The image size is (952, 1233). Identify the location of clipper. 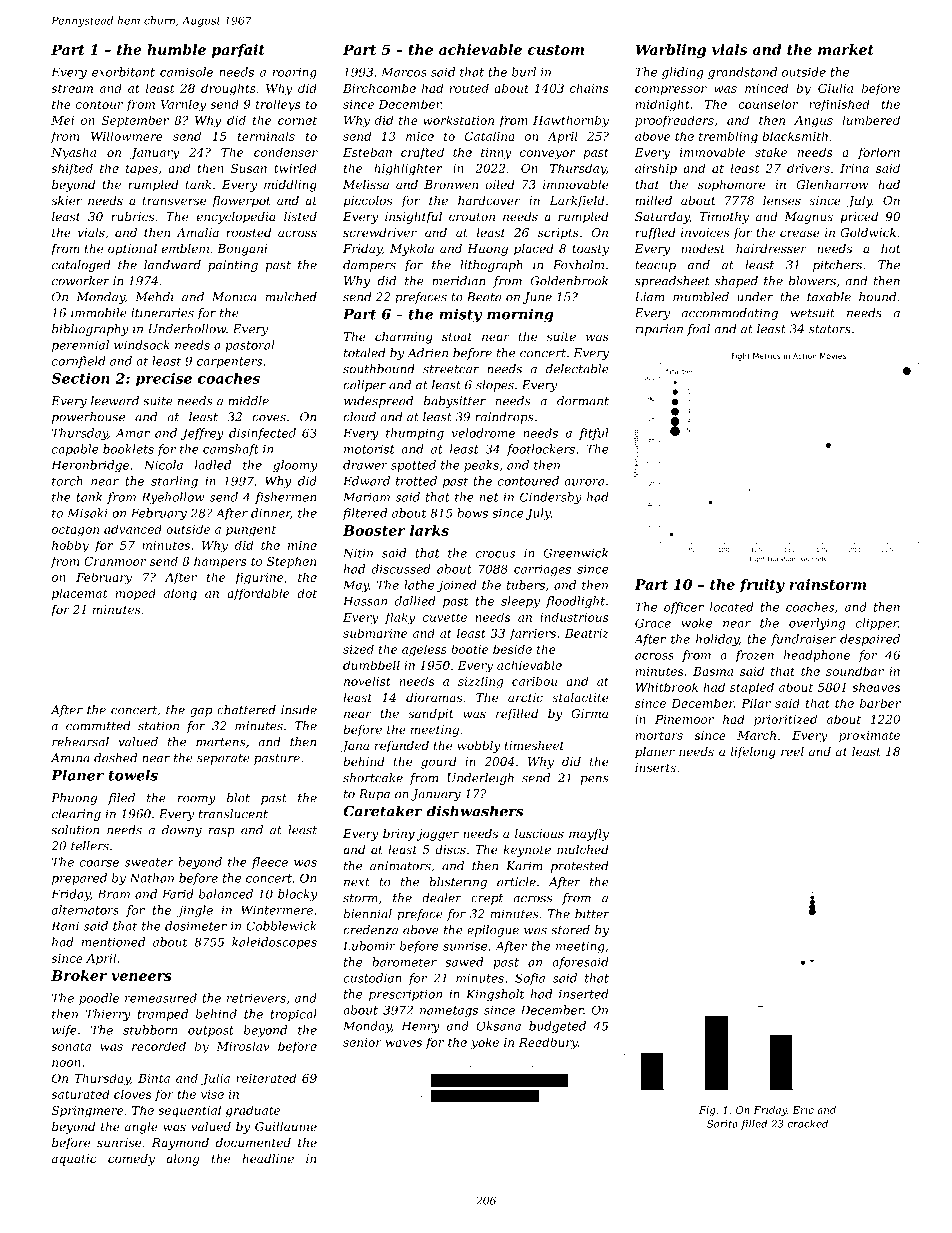
(877, 624).
